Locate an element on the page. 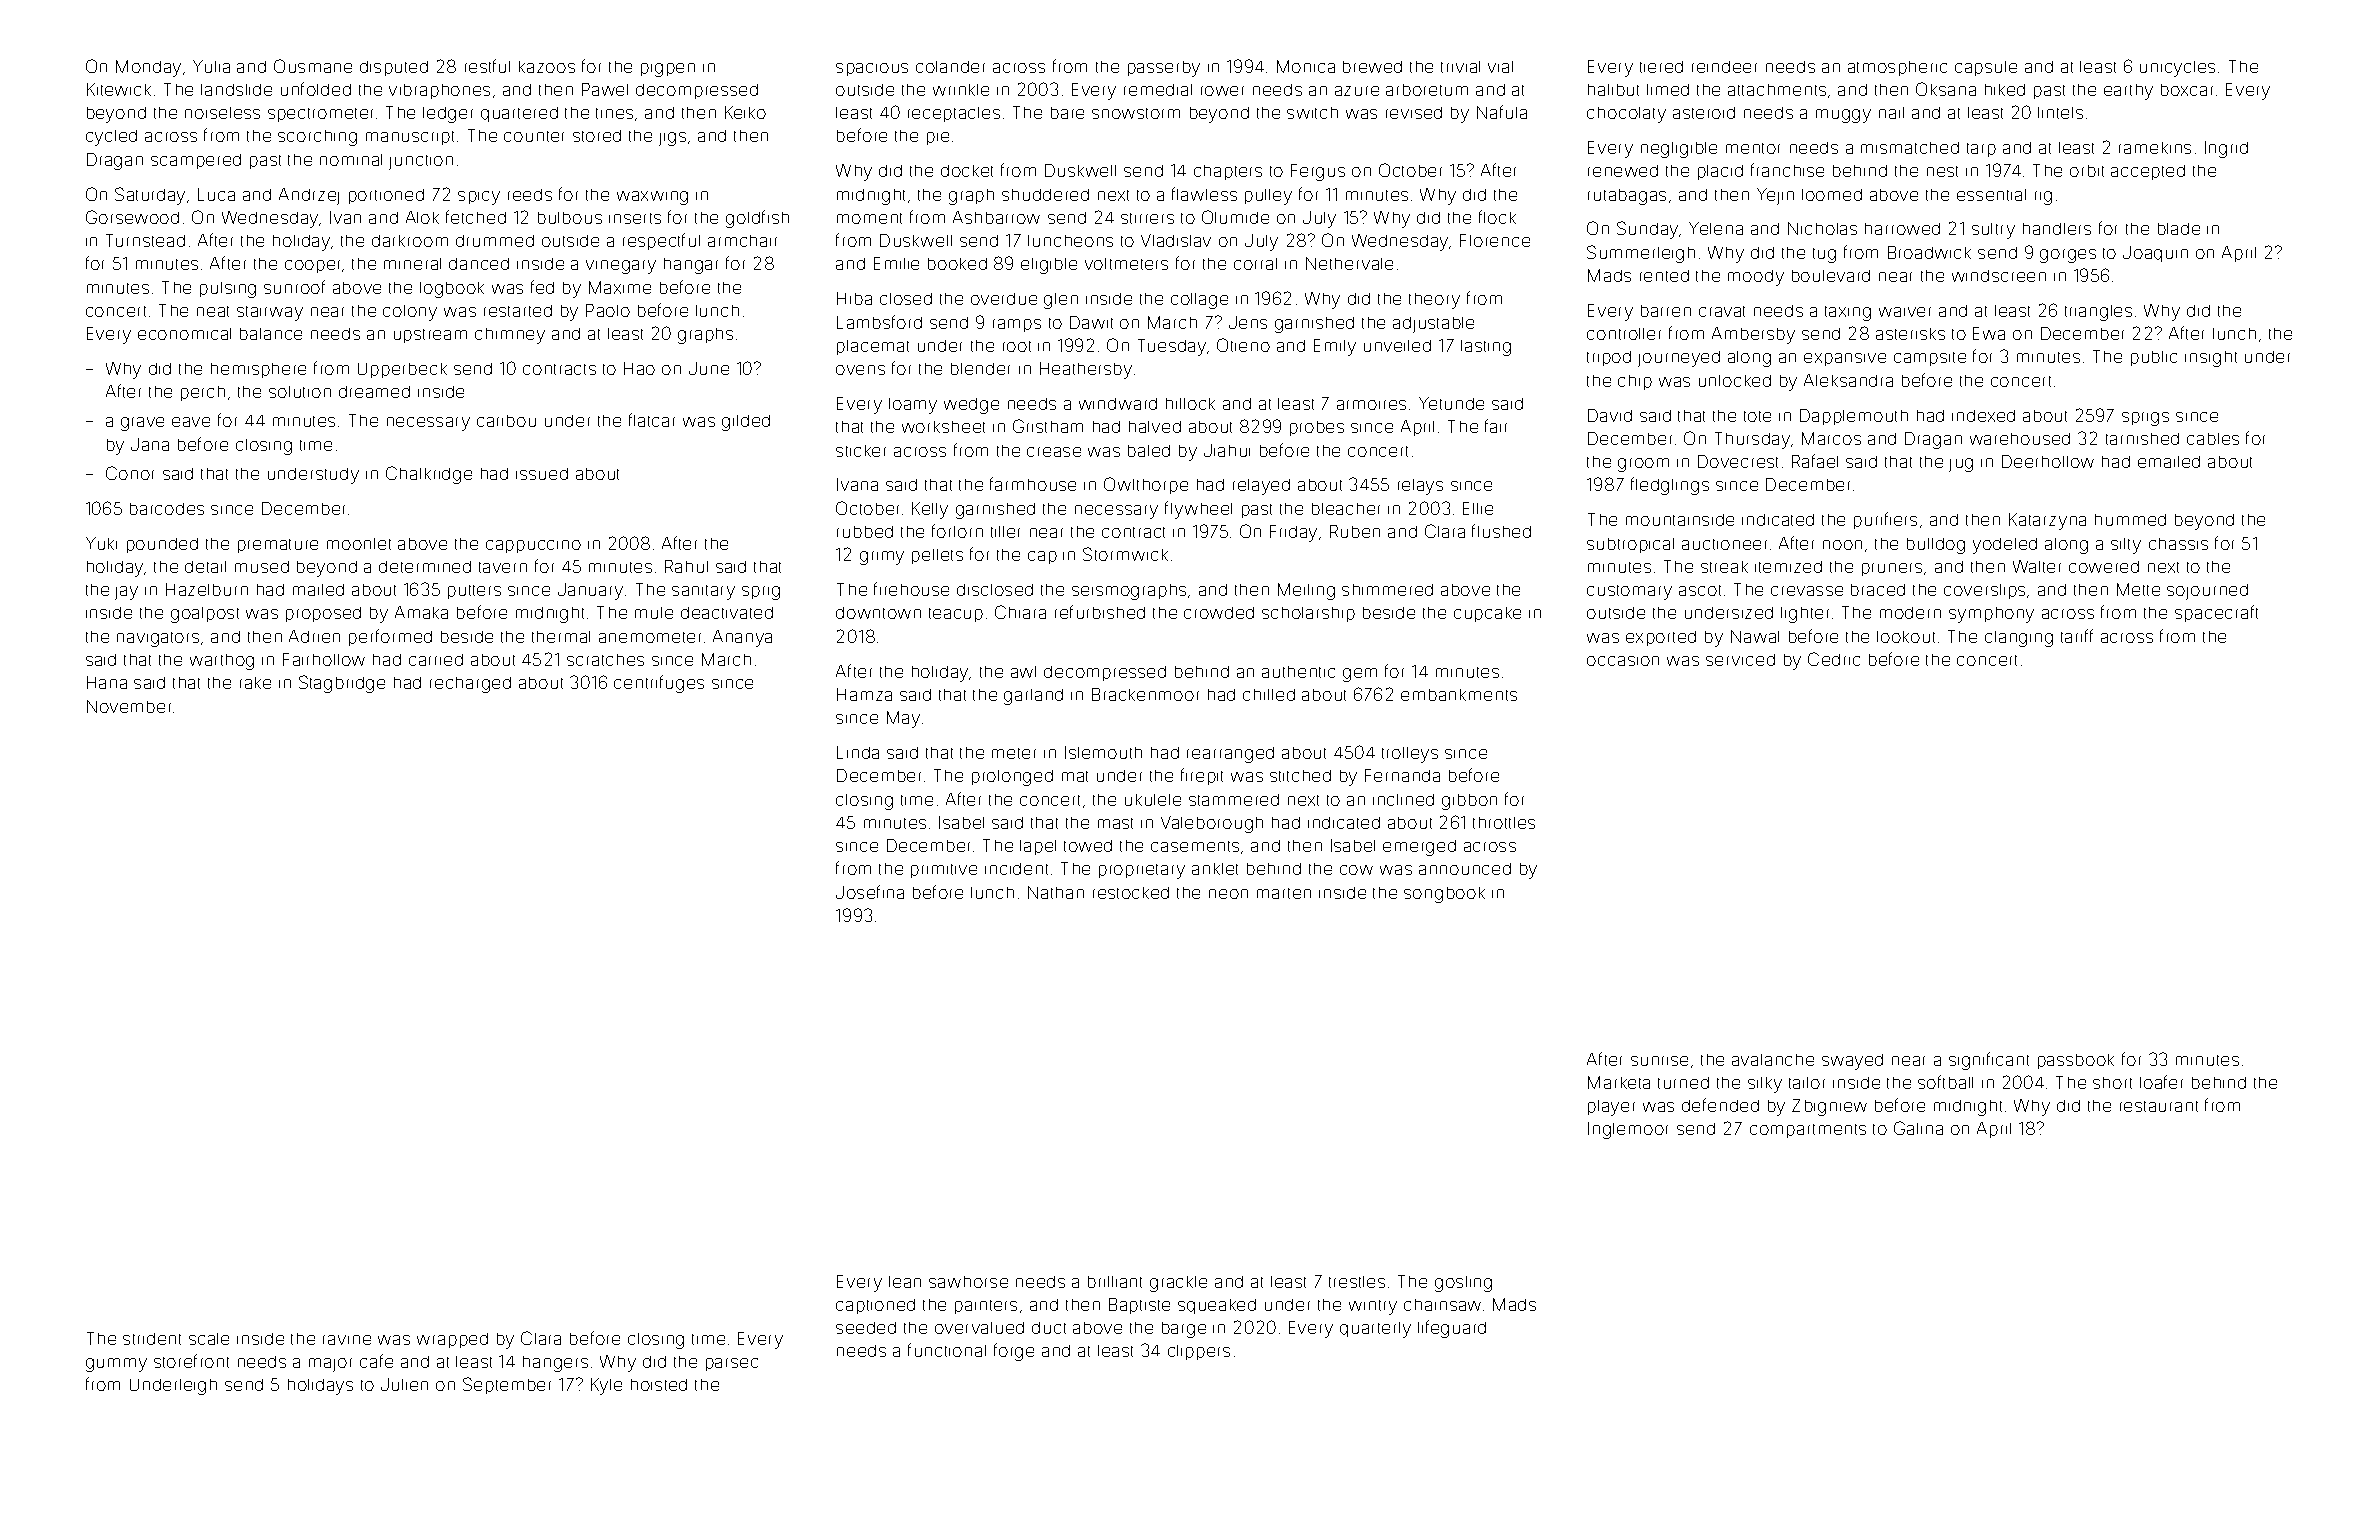 This document has height=1540, width=2380. Cedric is located at coordinates (1834, 659).
